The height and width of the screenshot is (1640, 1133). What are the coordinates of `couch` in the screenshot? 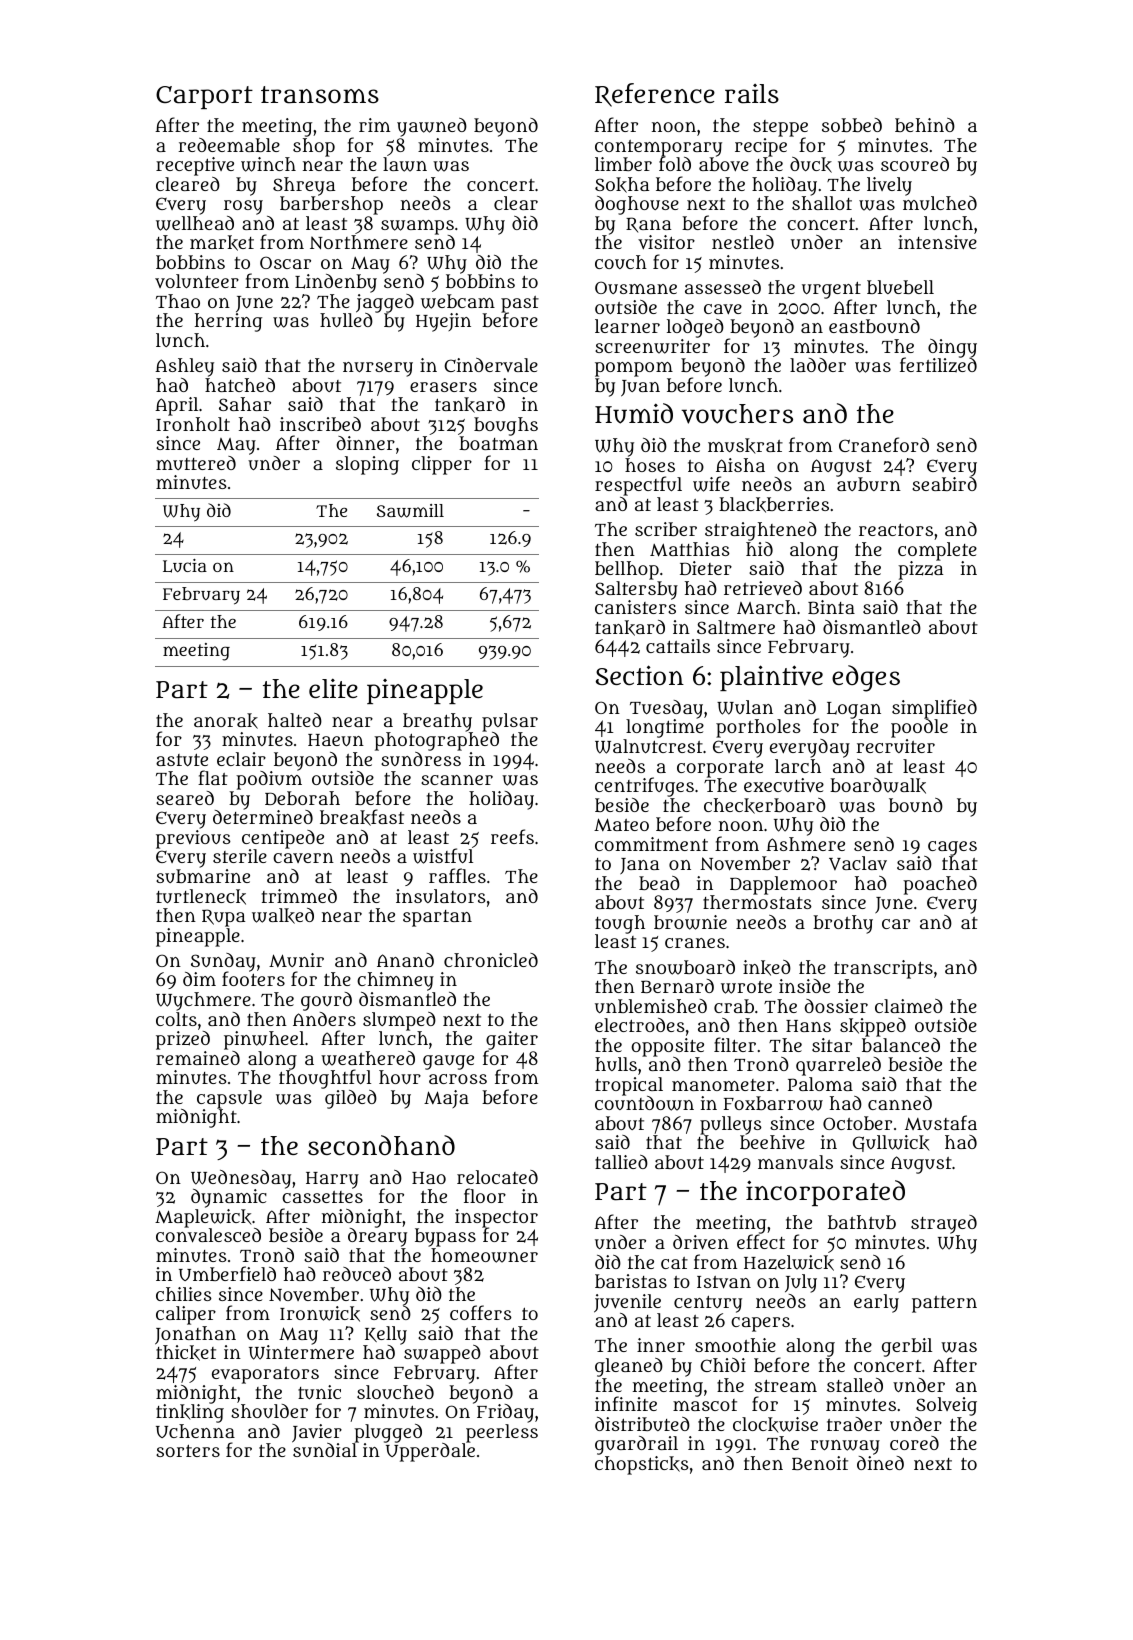 It's located at (621, 262).
